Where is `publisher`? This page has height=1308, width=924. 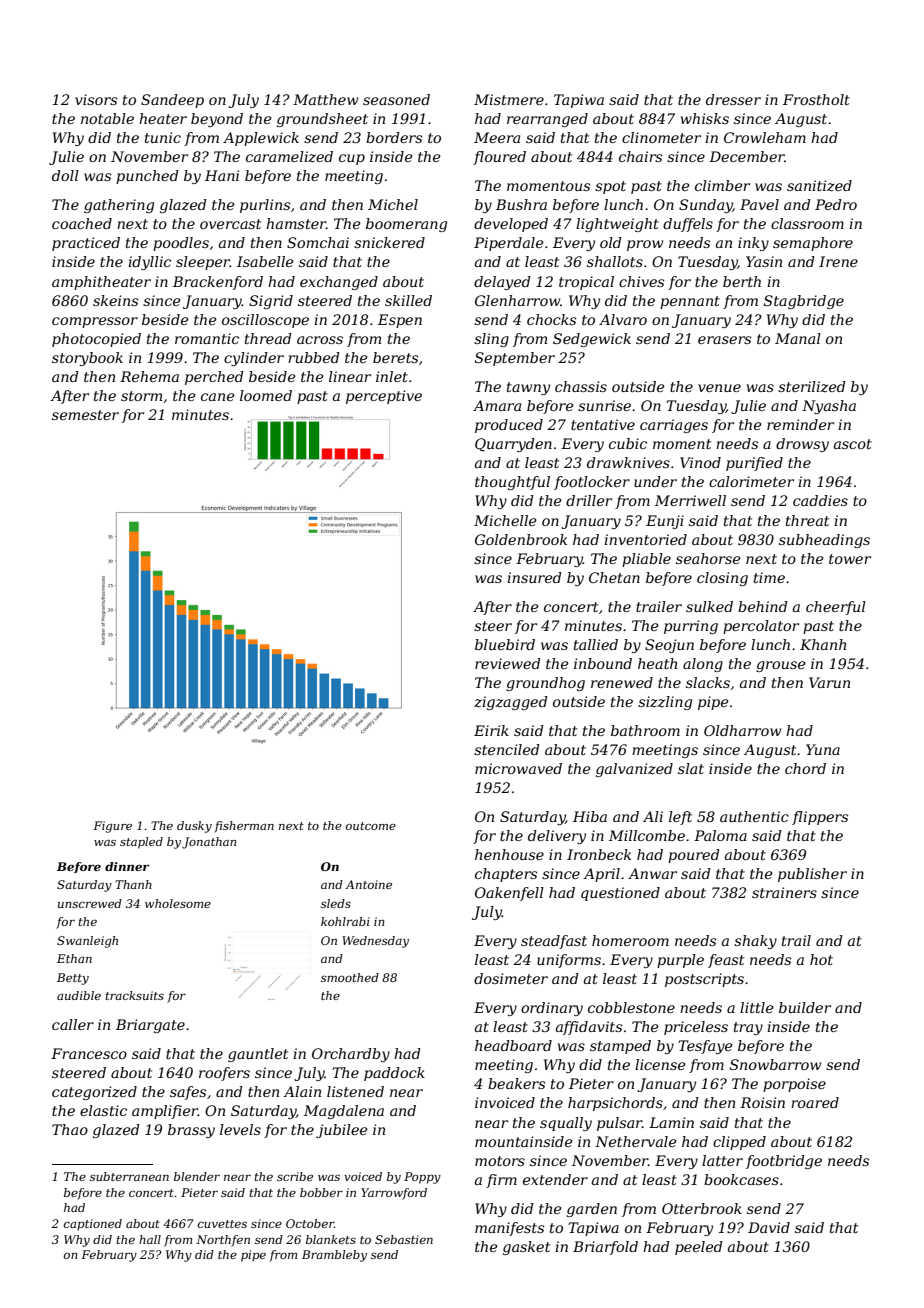 publisher is located at coordinates (812, 875).
